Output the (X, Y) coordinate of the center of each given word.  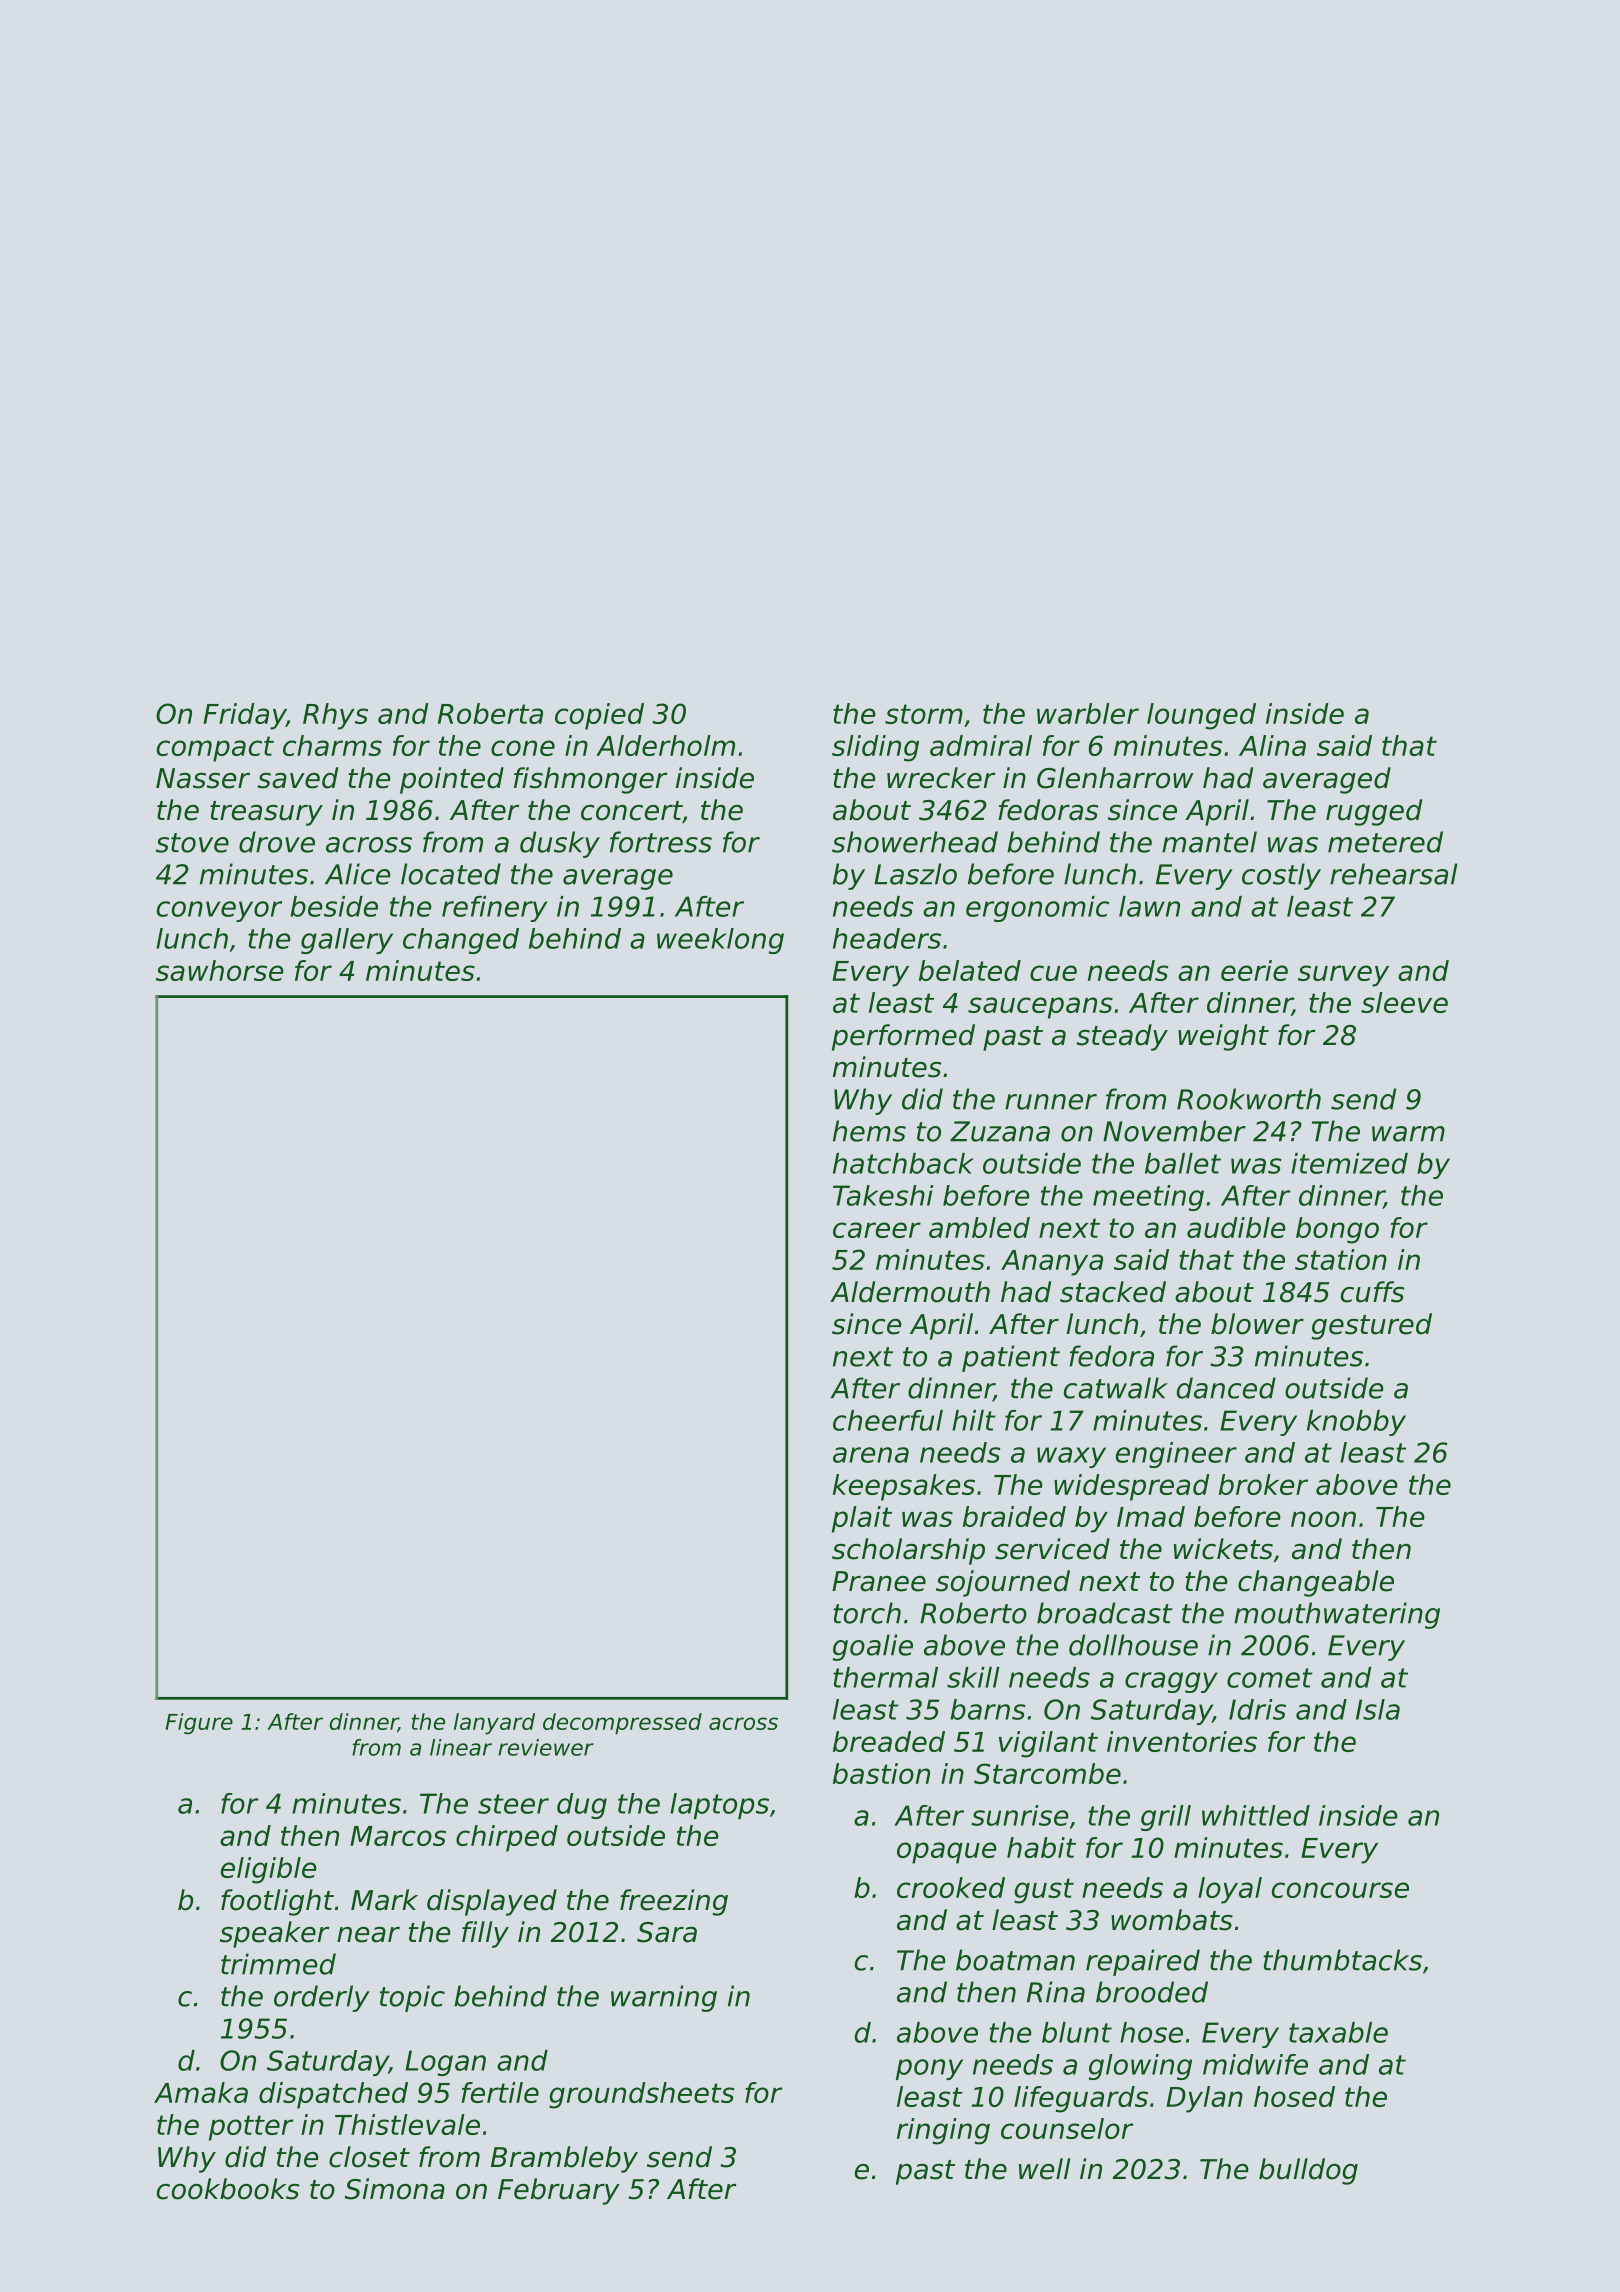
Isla (1378, 1709)
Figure (199, 1724)
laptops (719, 1806)
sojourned (1003, 1583)
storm (924, 714)
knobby (1356, 1423)
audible (1236, 1227)
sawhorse (220, 970)
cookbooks (228, 2189)
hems (869, 1131)
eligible (269, 1870)
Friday (244, 716)
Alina (1272, 745)
